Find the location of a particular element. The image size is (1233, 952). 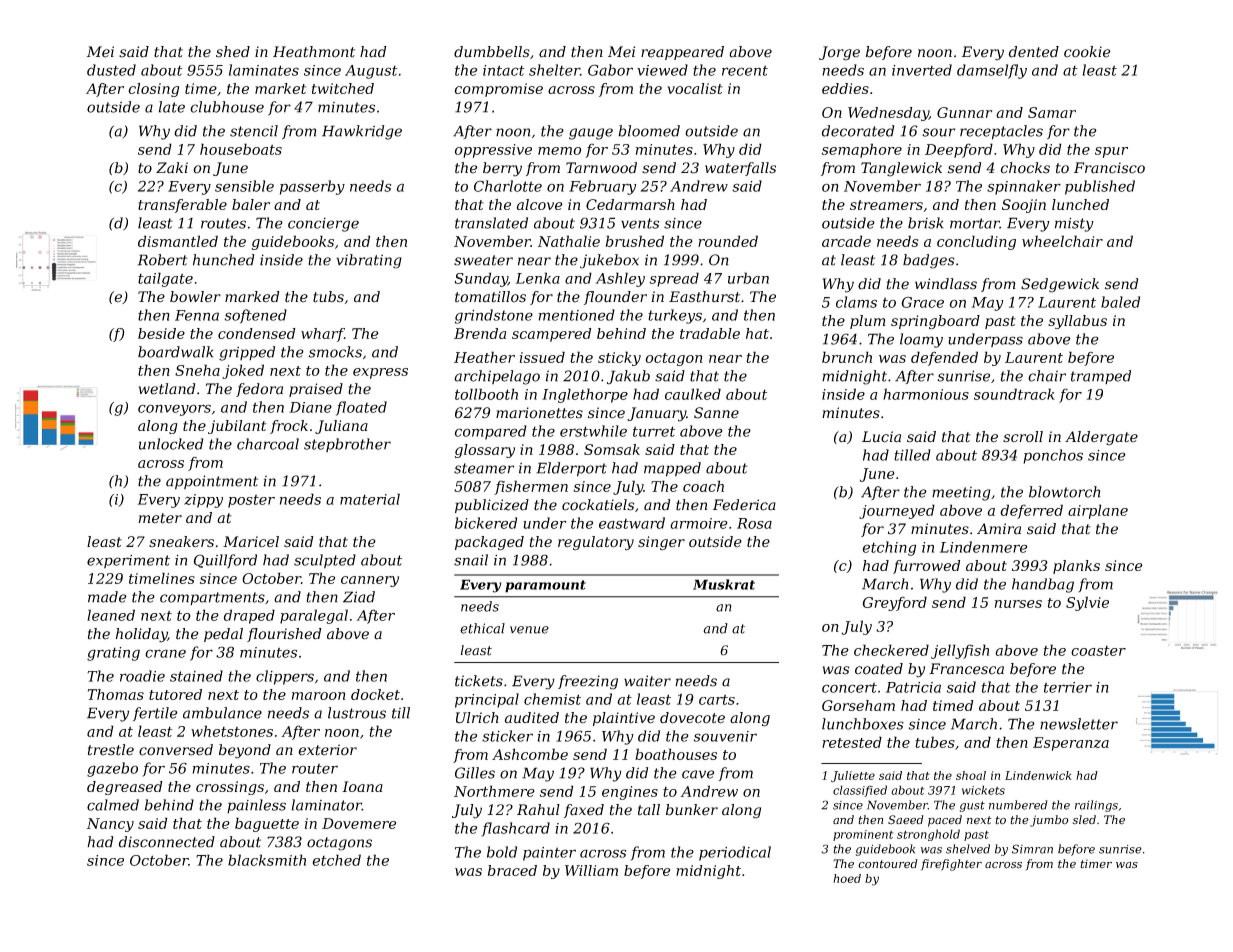

trestle is located at coordinates (111, 750).
